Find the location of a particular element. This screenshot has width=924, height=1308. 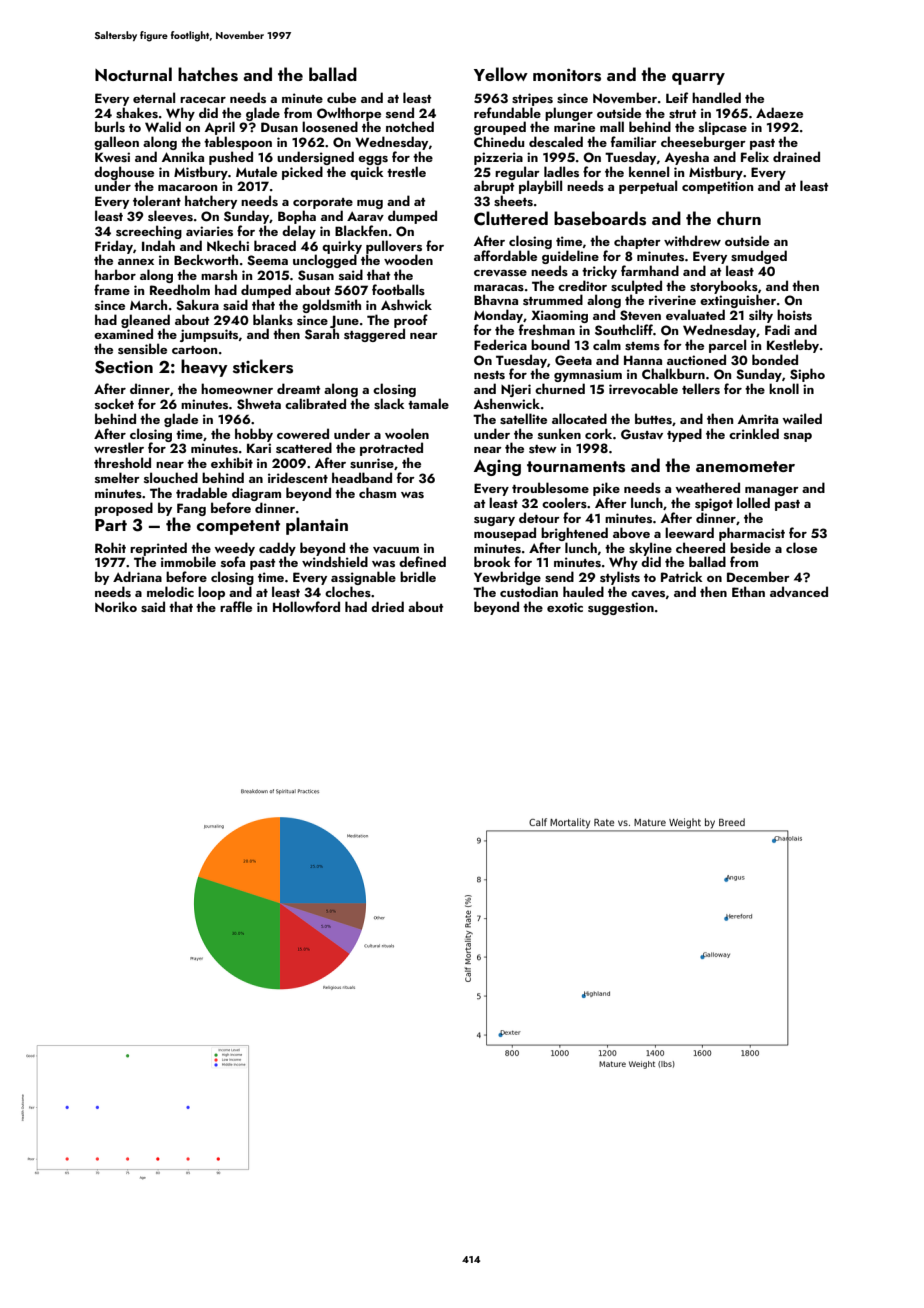

socket is located at coordinates (114, 404).
